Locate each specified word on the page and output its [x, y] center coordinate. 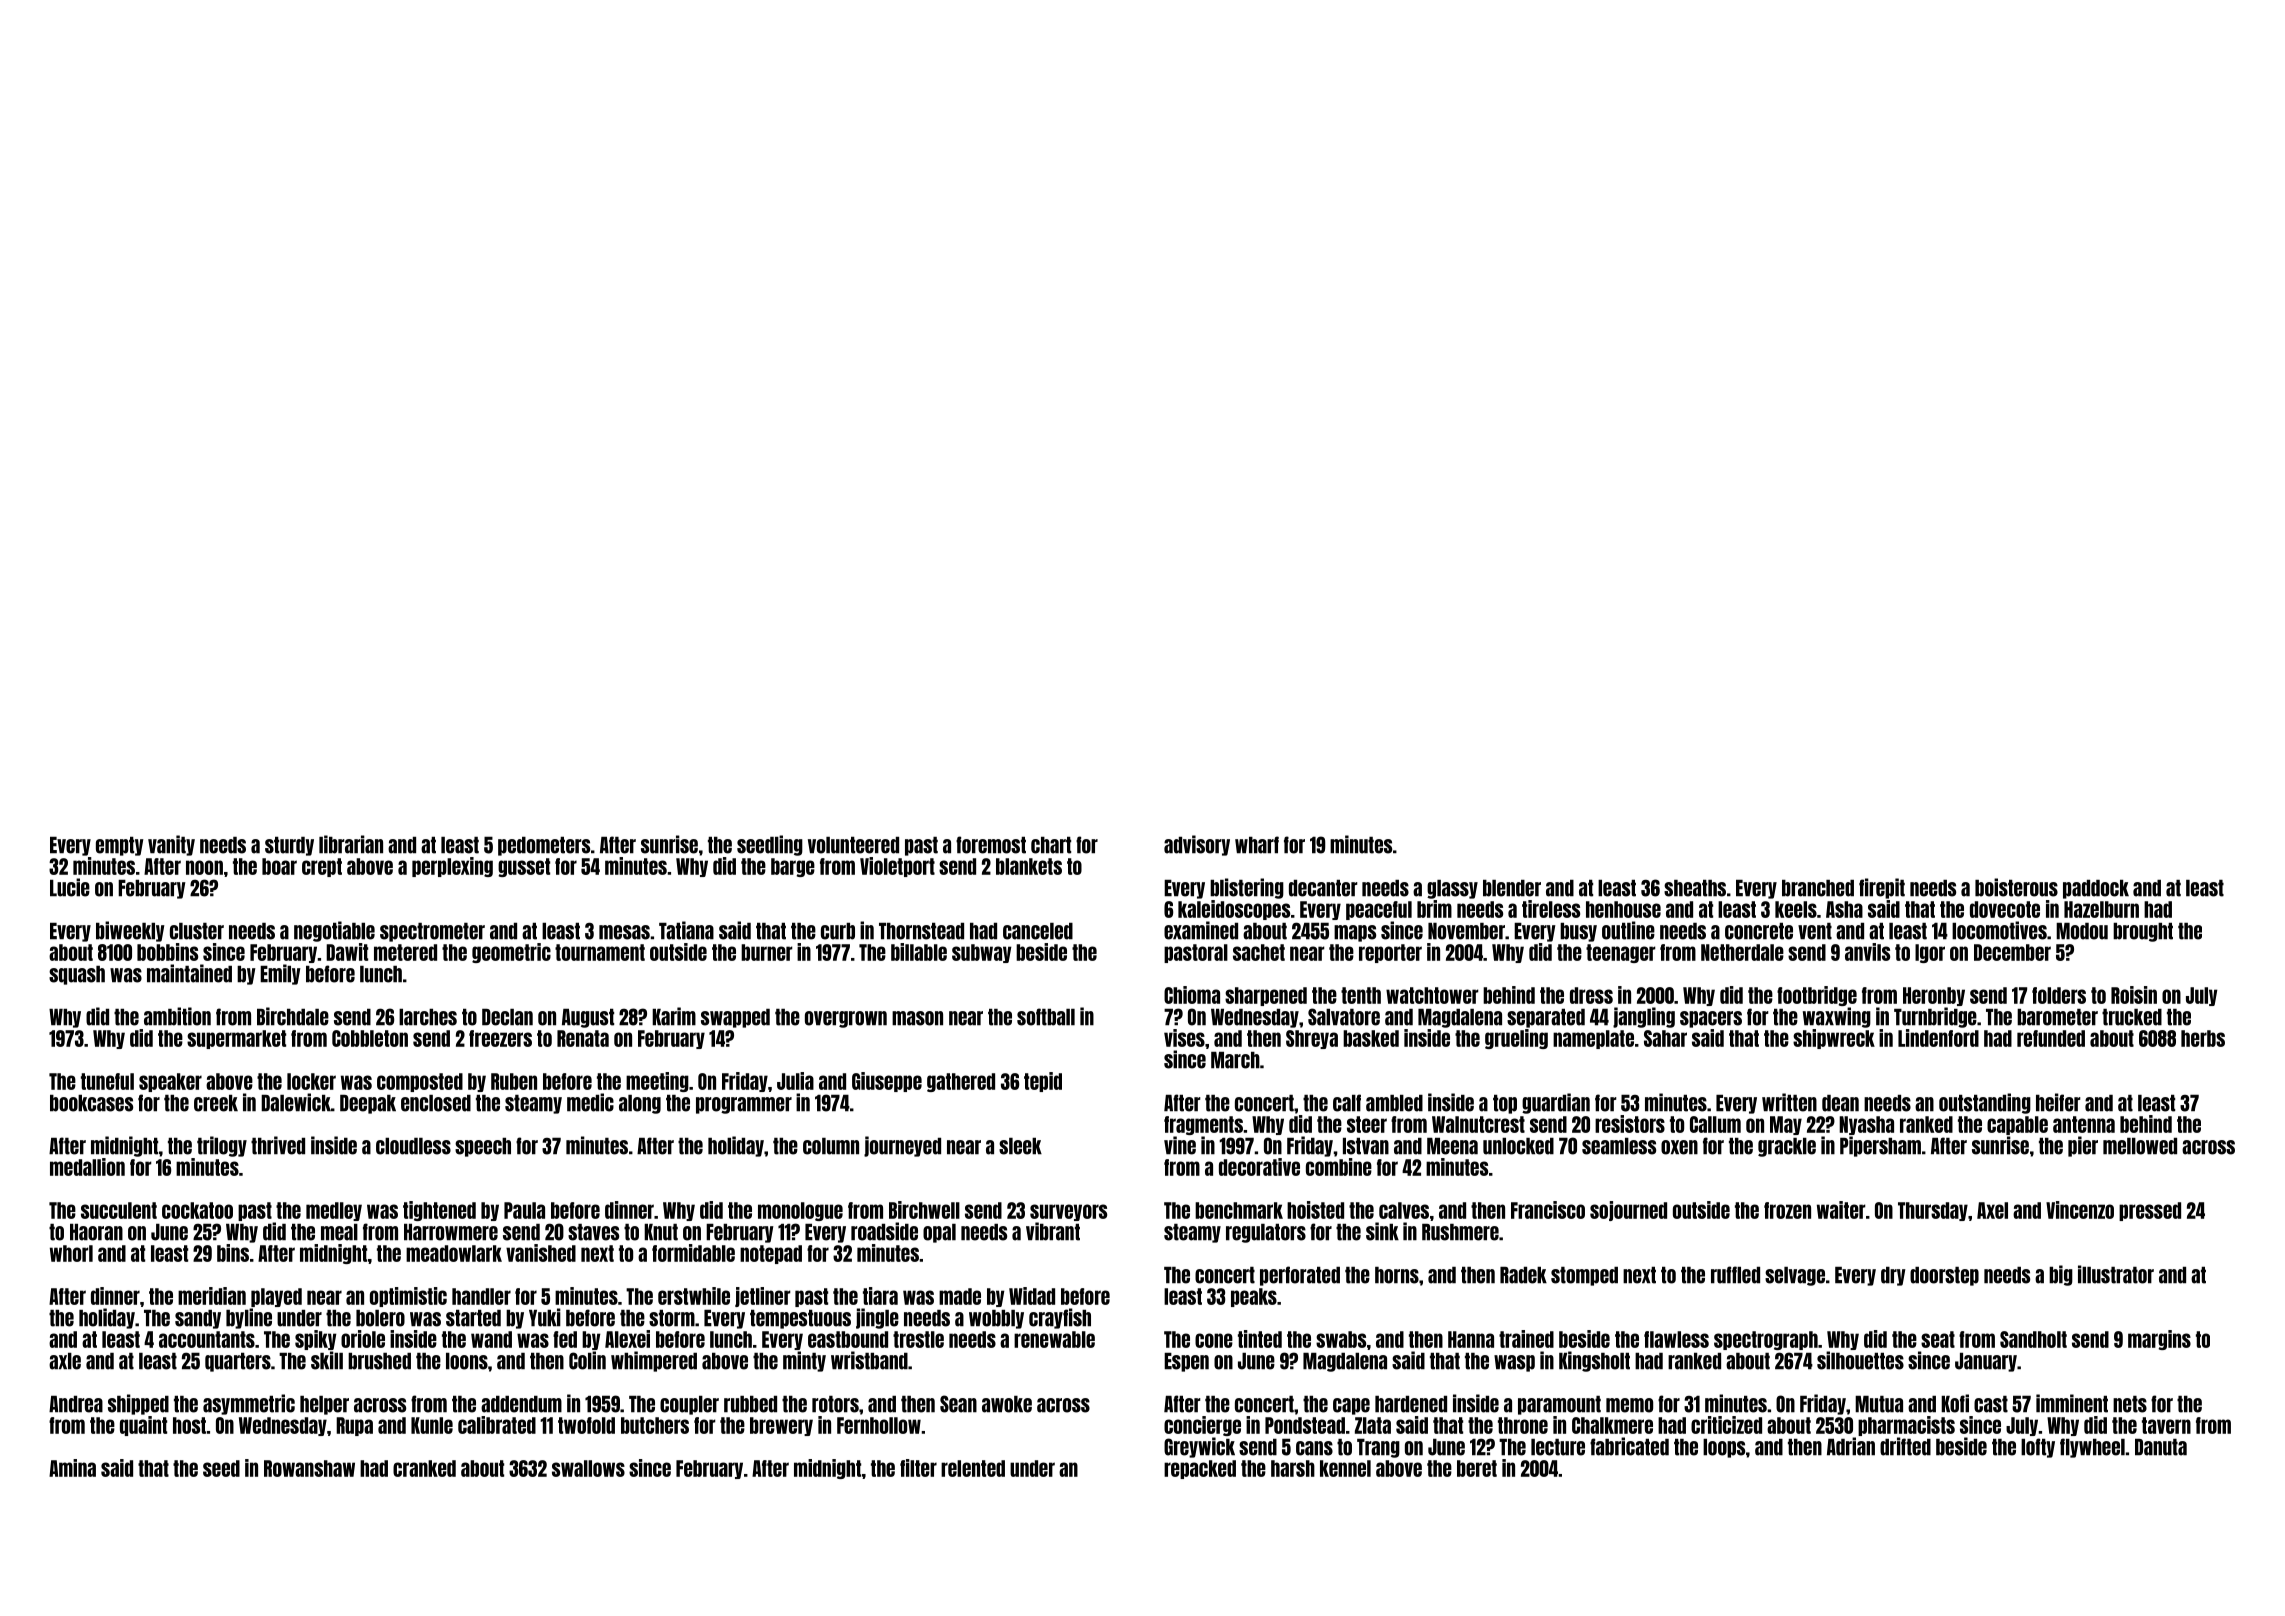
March [1235, 1060]
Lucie [70, 887]
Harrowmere [451, 1232]
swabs [1341, 1339]
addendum [521, 1404]
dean [1840, 1103]
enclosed [436, 1103]
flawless [1676, 1339]
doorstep [1944, 1276]
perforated [1300, 1276]
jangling [1644, 1017]
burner [767, 952]
